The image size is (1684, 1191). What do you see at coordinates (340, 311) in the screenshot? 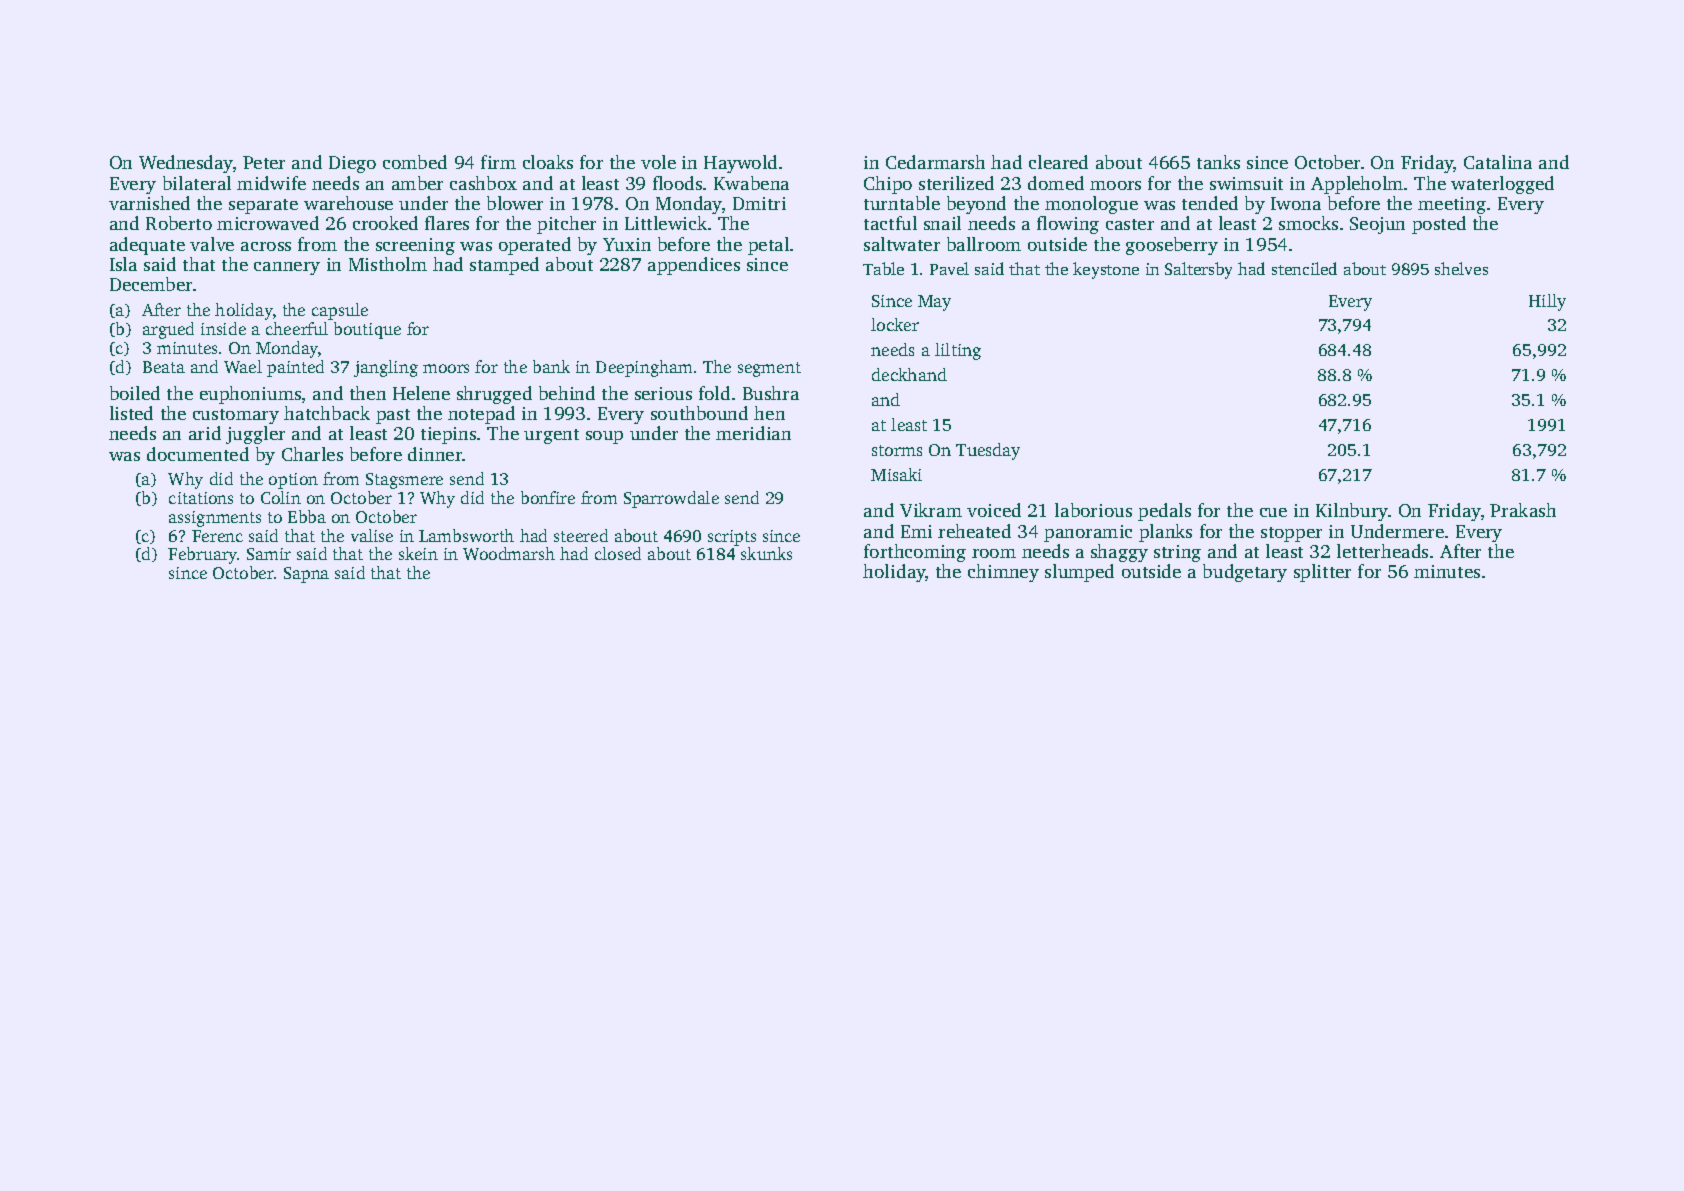
I see `capsule` at bounding box center [340, 311].
